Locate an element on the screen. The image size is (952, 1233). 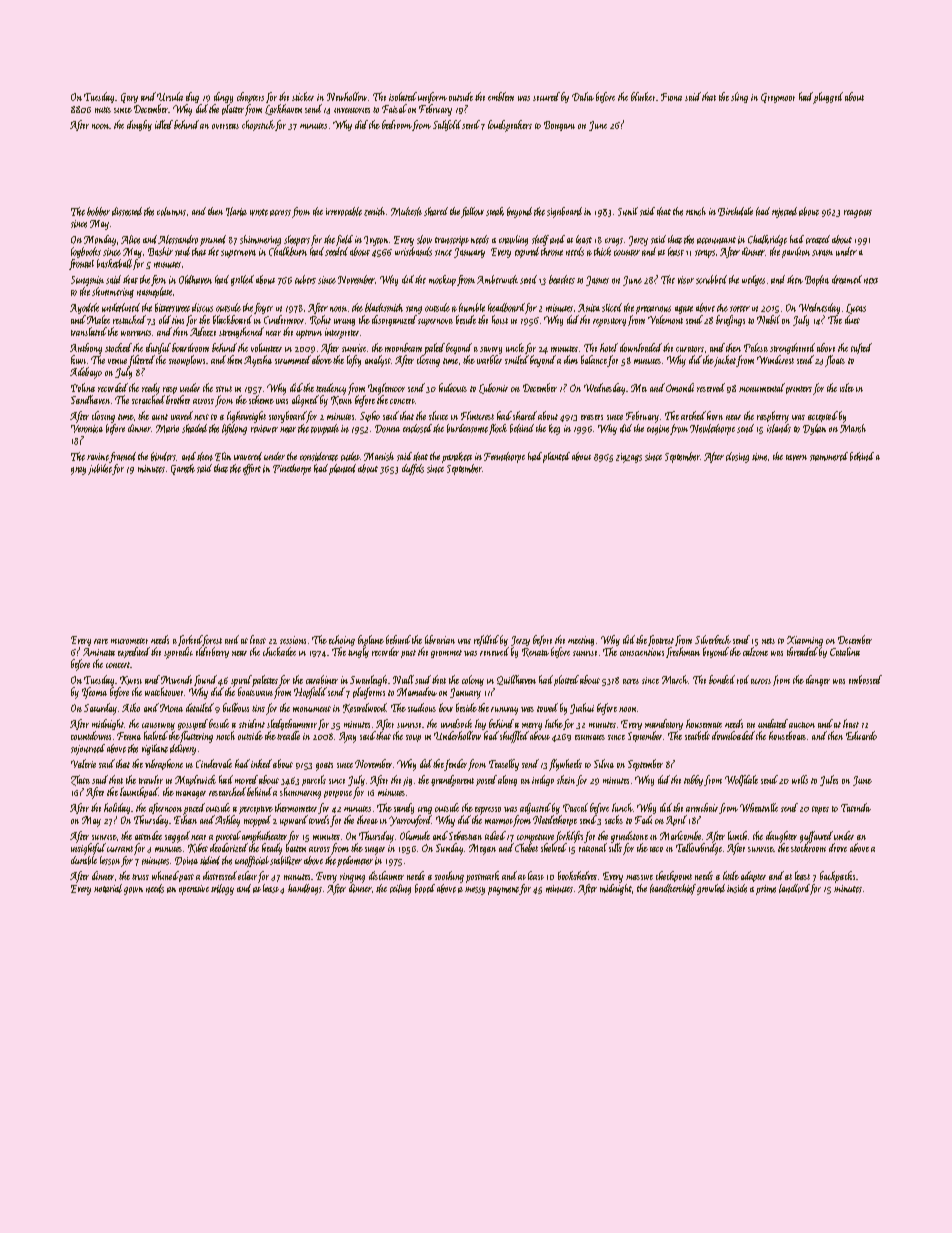
Silvia is located at coordinates (604, 763).
